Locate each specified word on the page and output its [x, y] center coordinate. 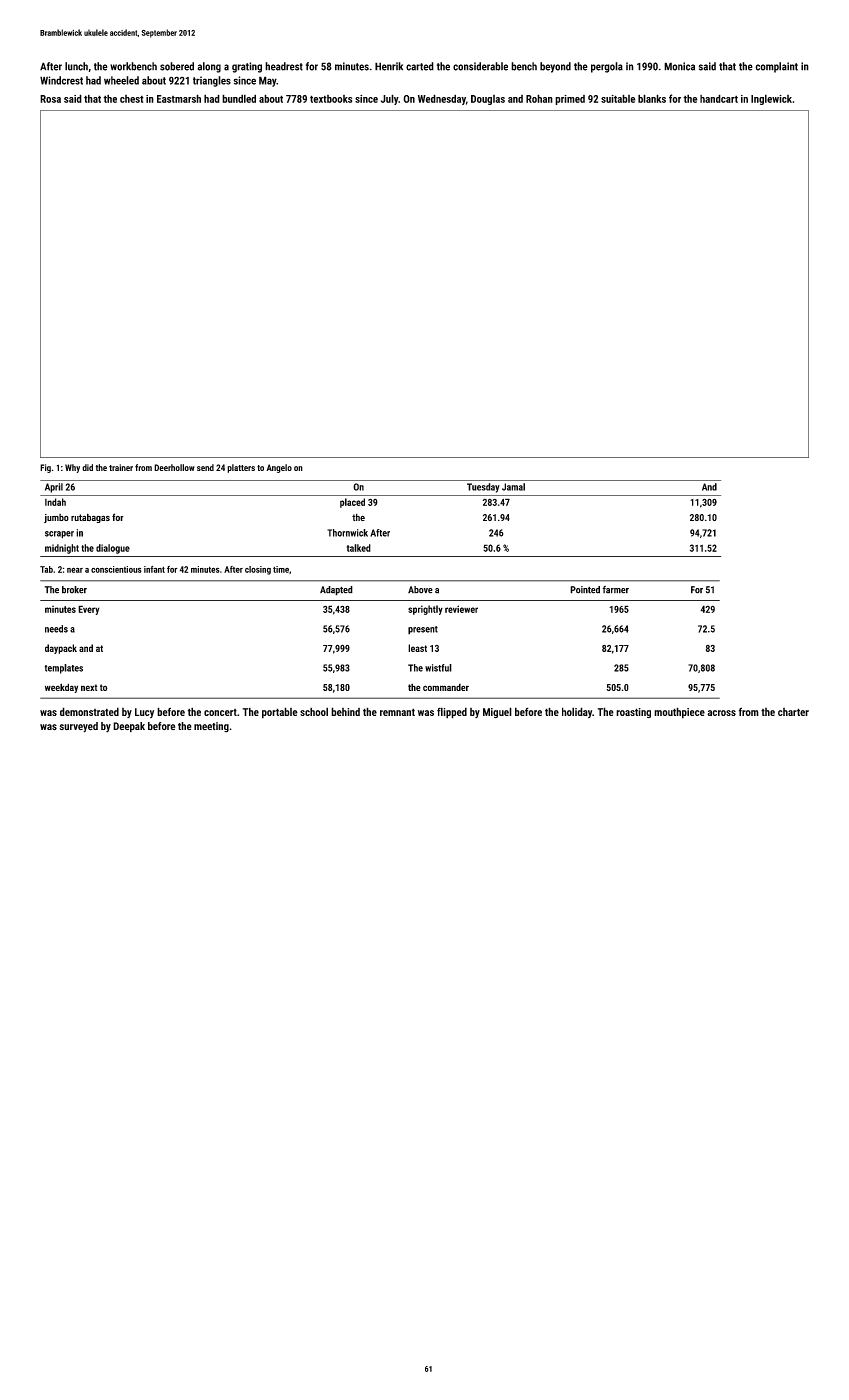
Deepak [129, 727]
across [721, 713]
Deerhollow [174, 467]
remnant [397, 712]
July [389, 99]
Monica [679, 66]
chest [132, 99]
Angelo [279, 468]
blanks [652, 98]
